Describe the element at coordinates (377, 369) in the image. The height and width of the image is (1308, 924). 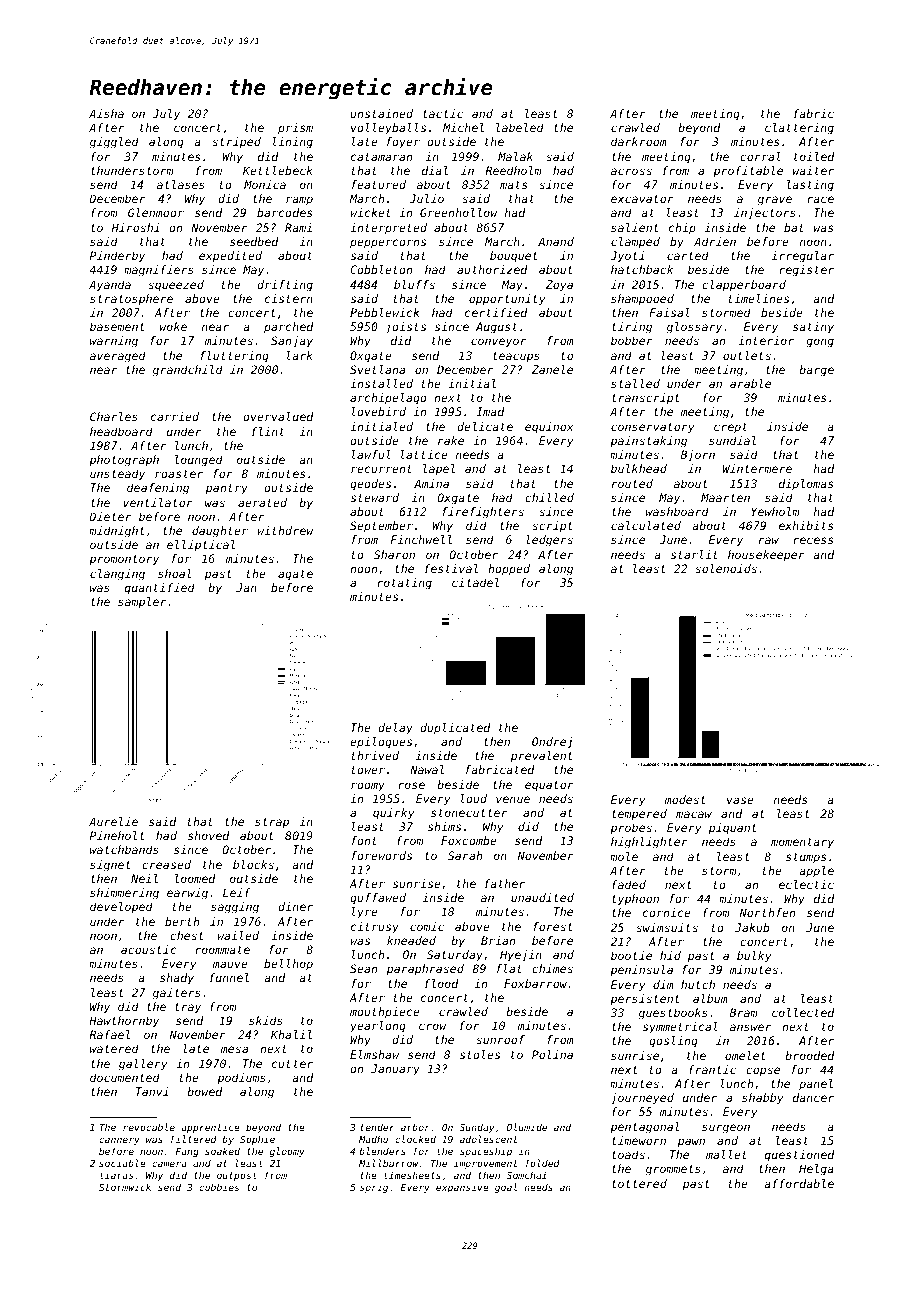
I see `Svetlana` at that location.
